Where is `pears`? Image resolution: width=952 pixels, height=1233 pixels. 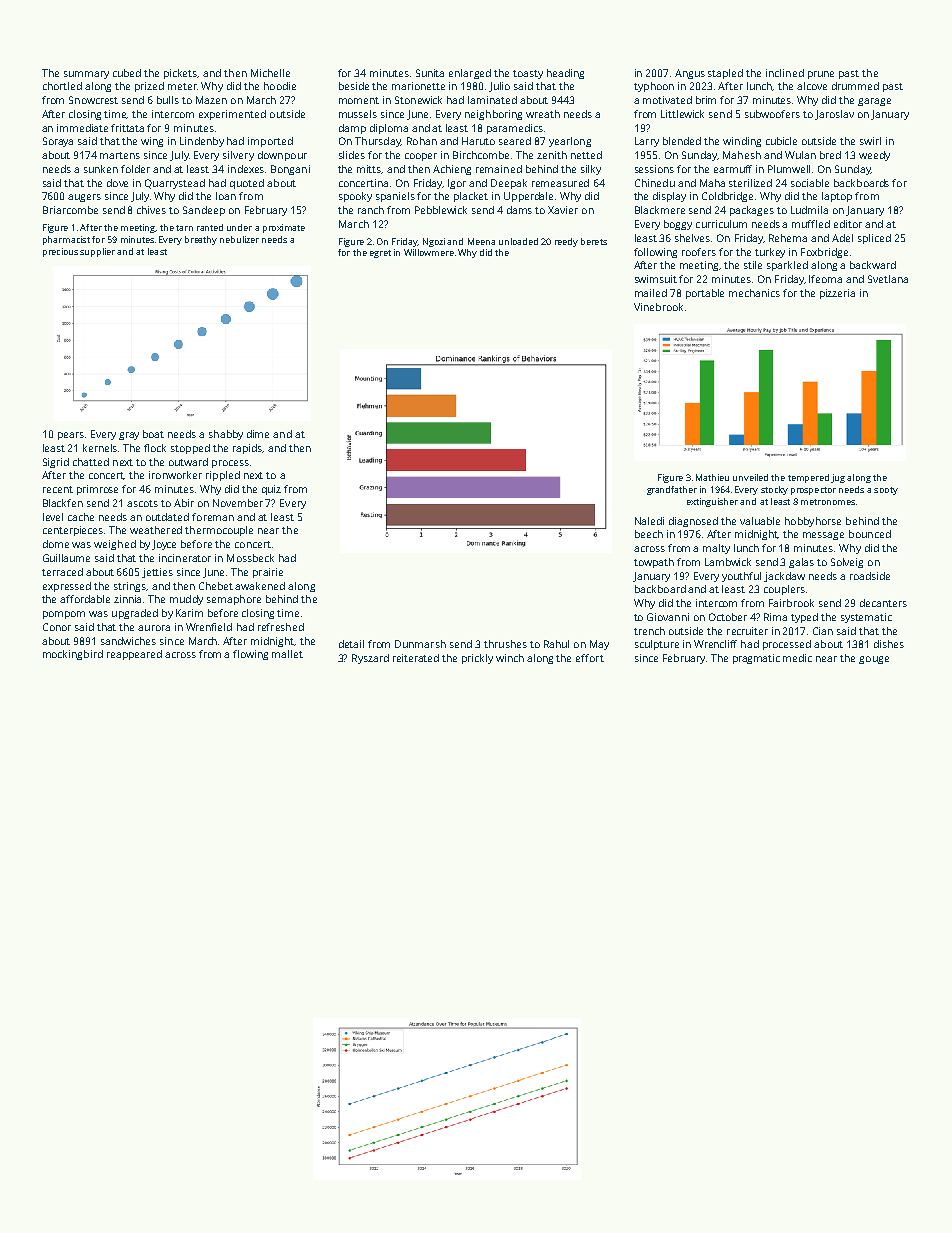
pears is located at coordinates (71, 436).
